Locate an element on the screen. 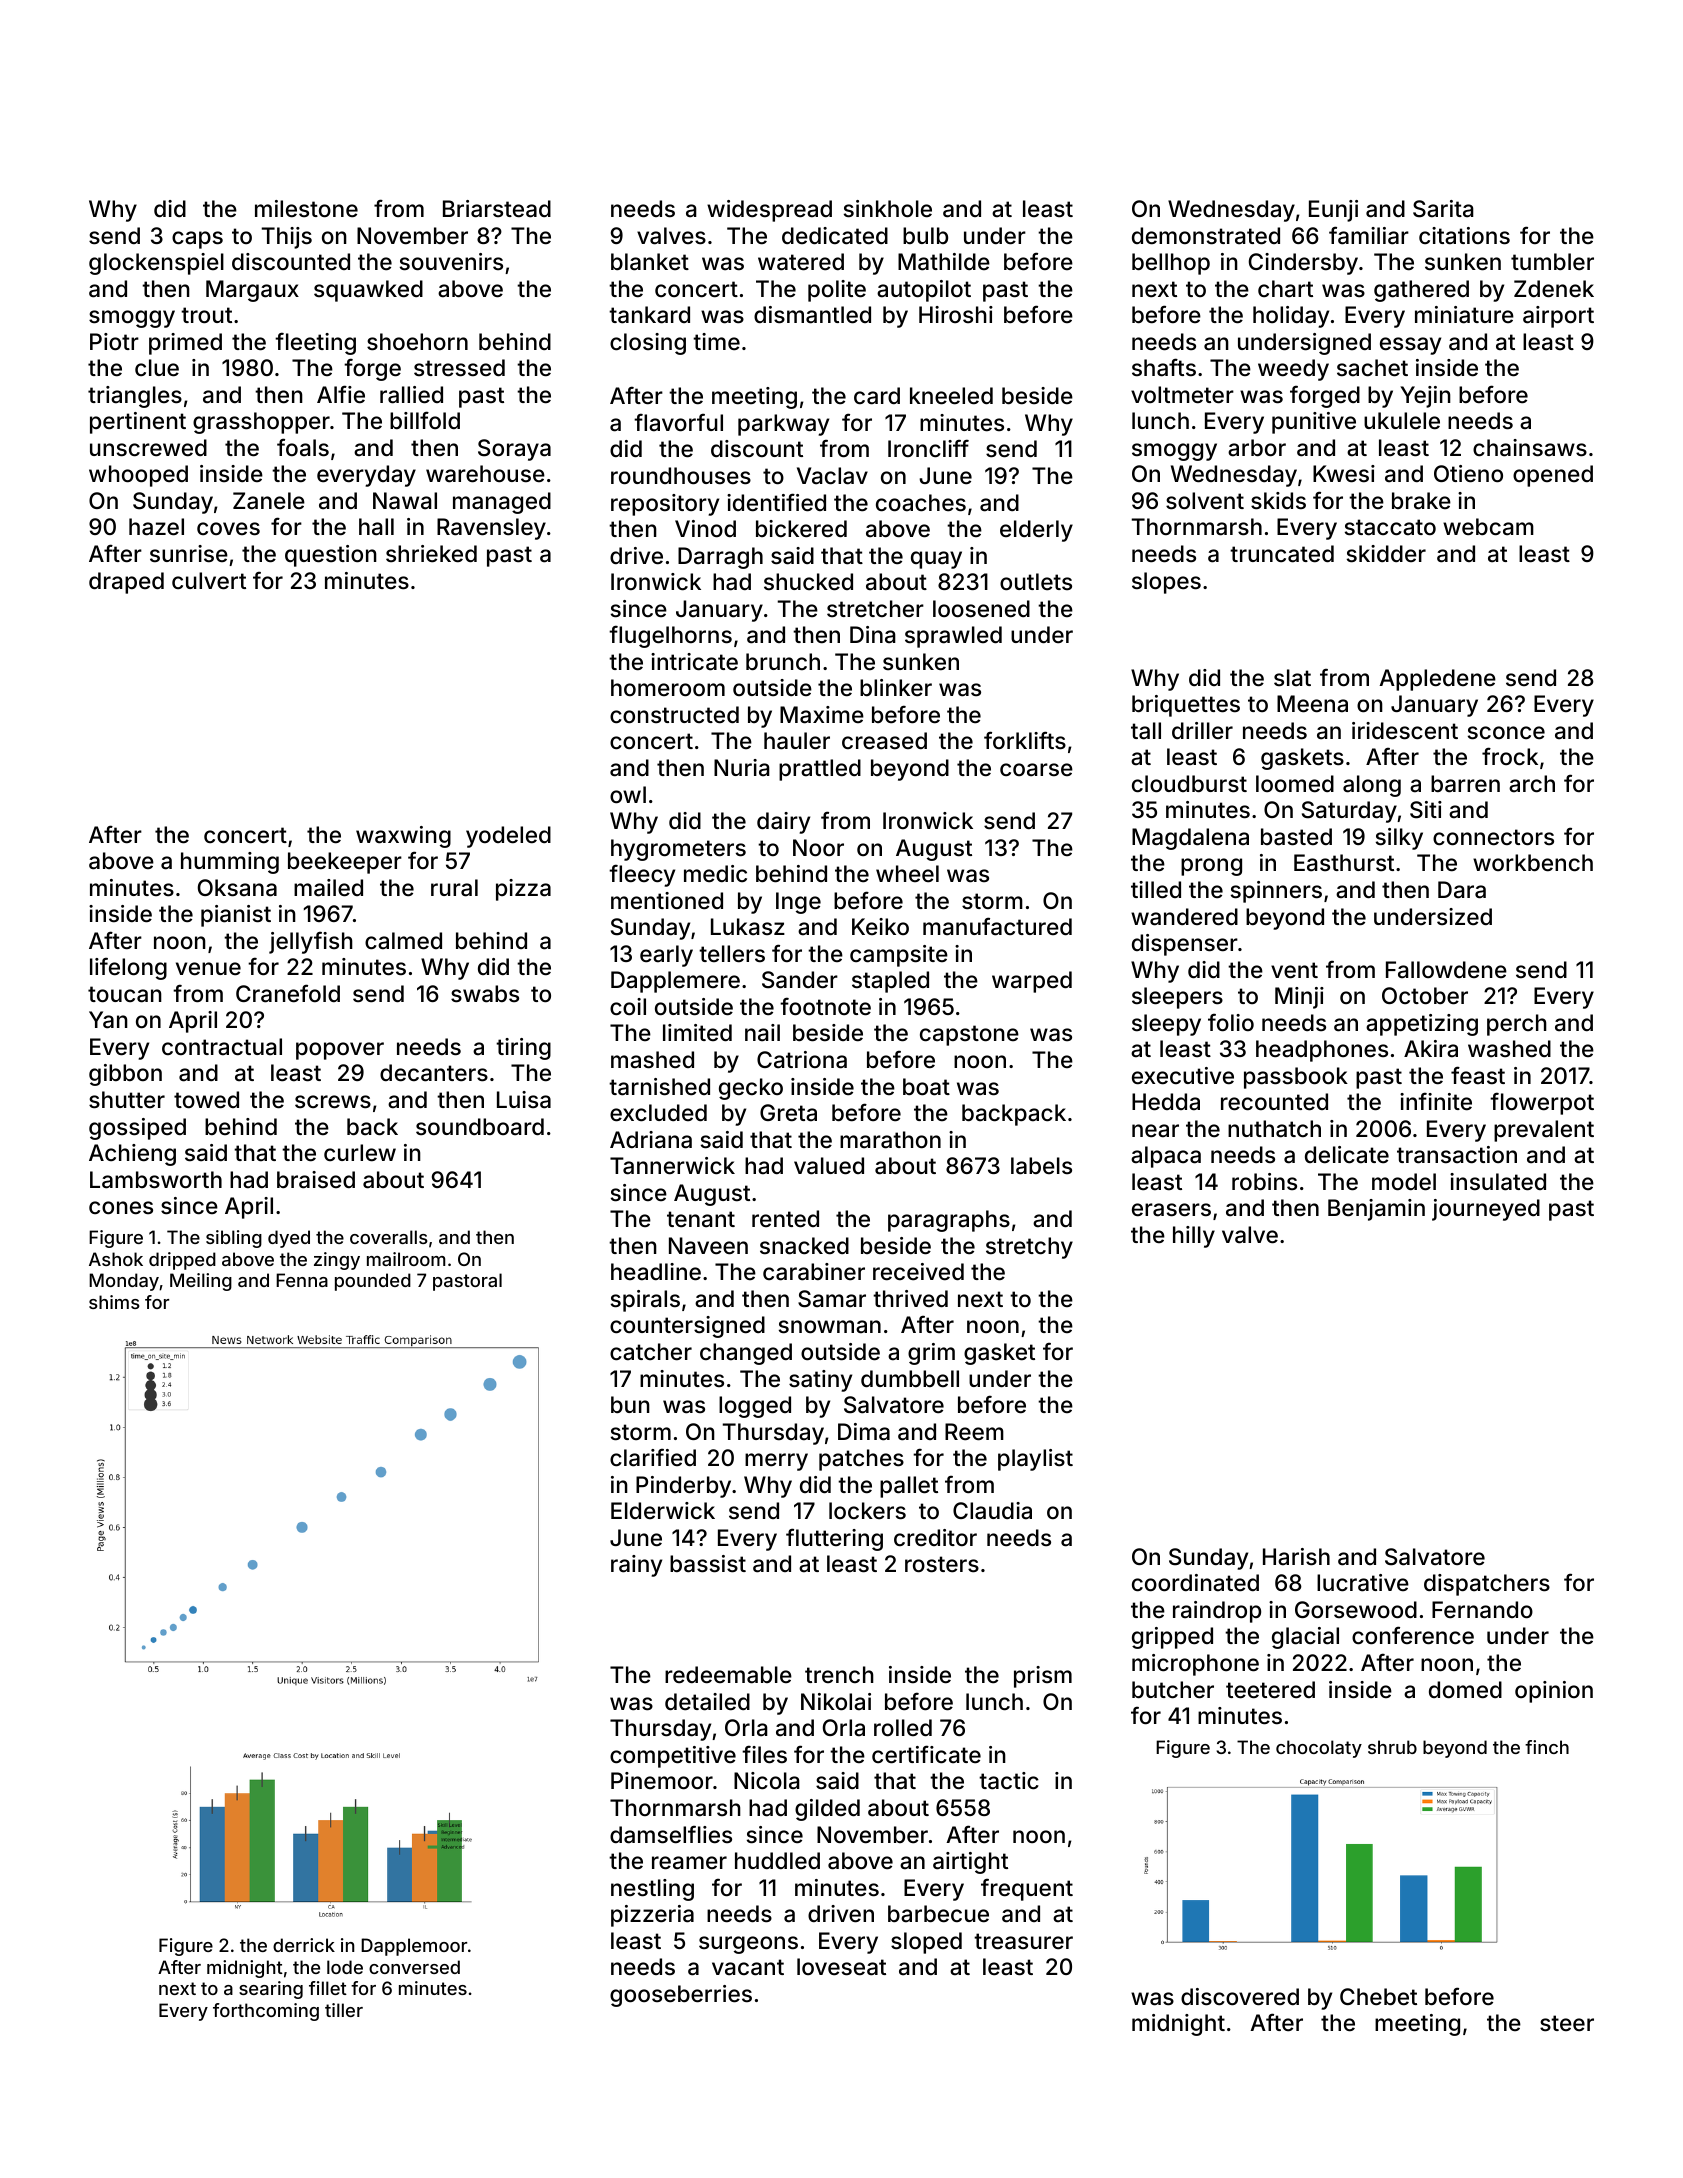 This screenshot has width=1683, height=2178. decanters is located at coordinates (434, 1073).
